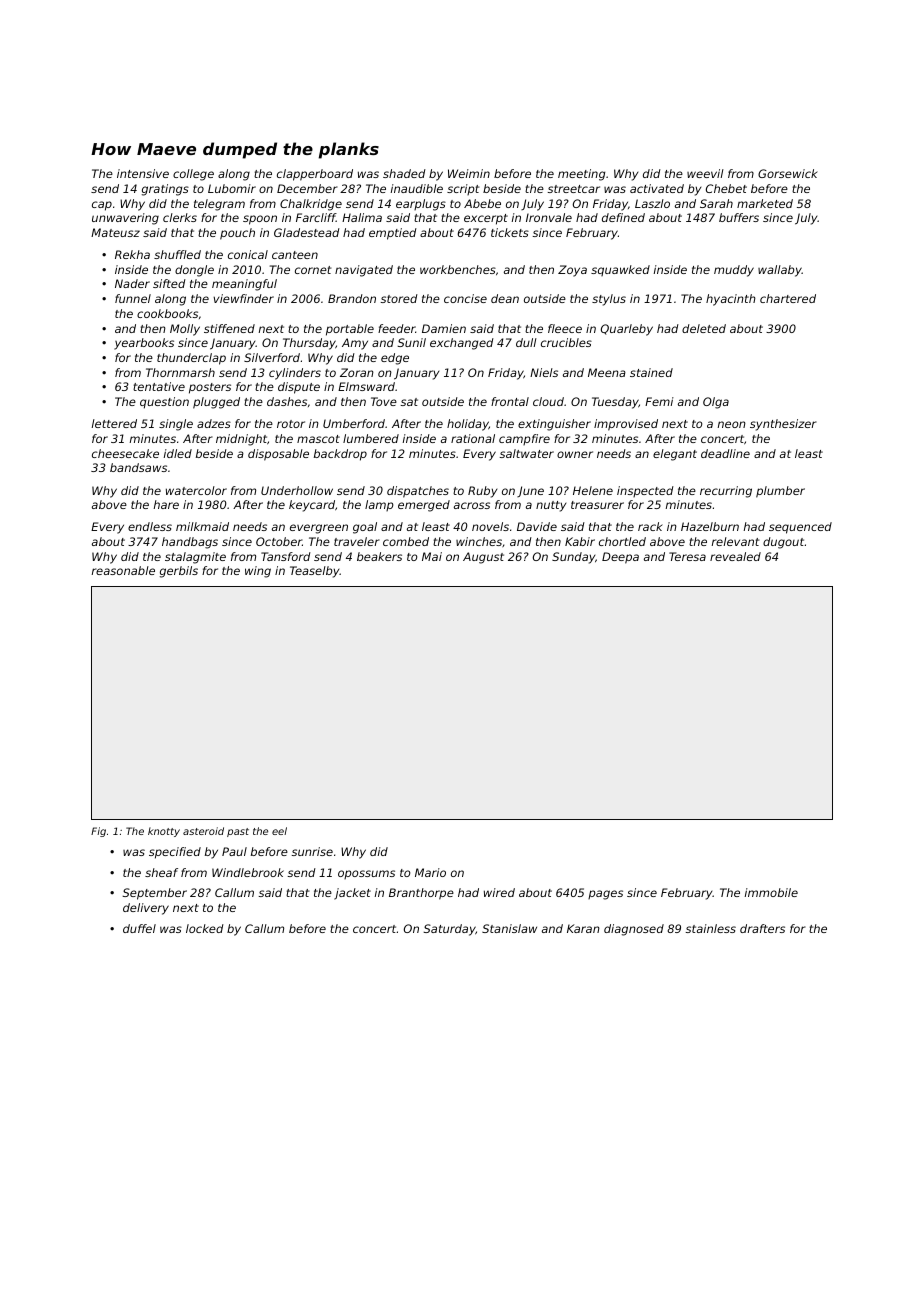  I want to click on Umberford, so click(354, 423).
